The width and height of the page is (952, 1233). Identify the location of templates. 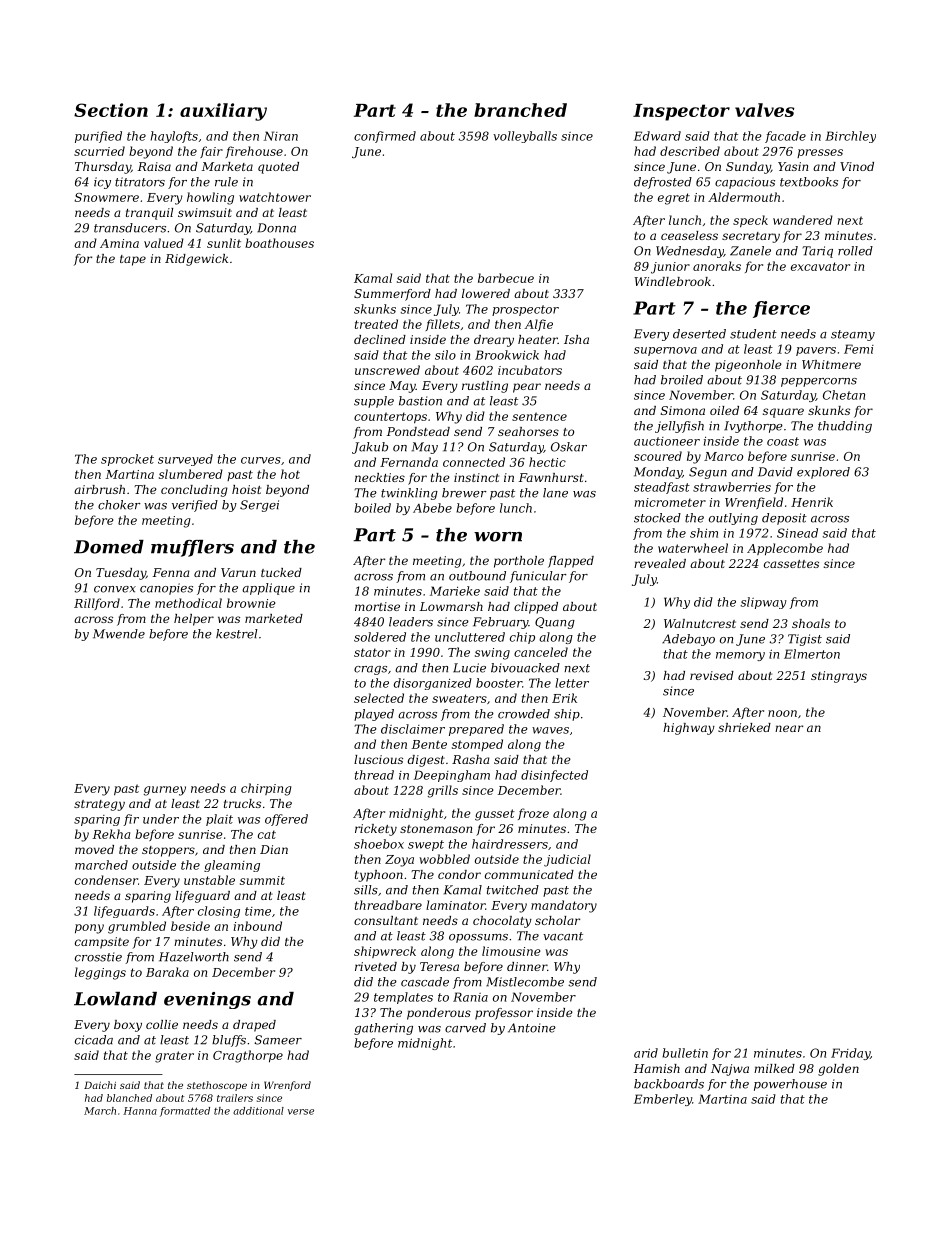
(403, 998).
